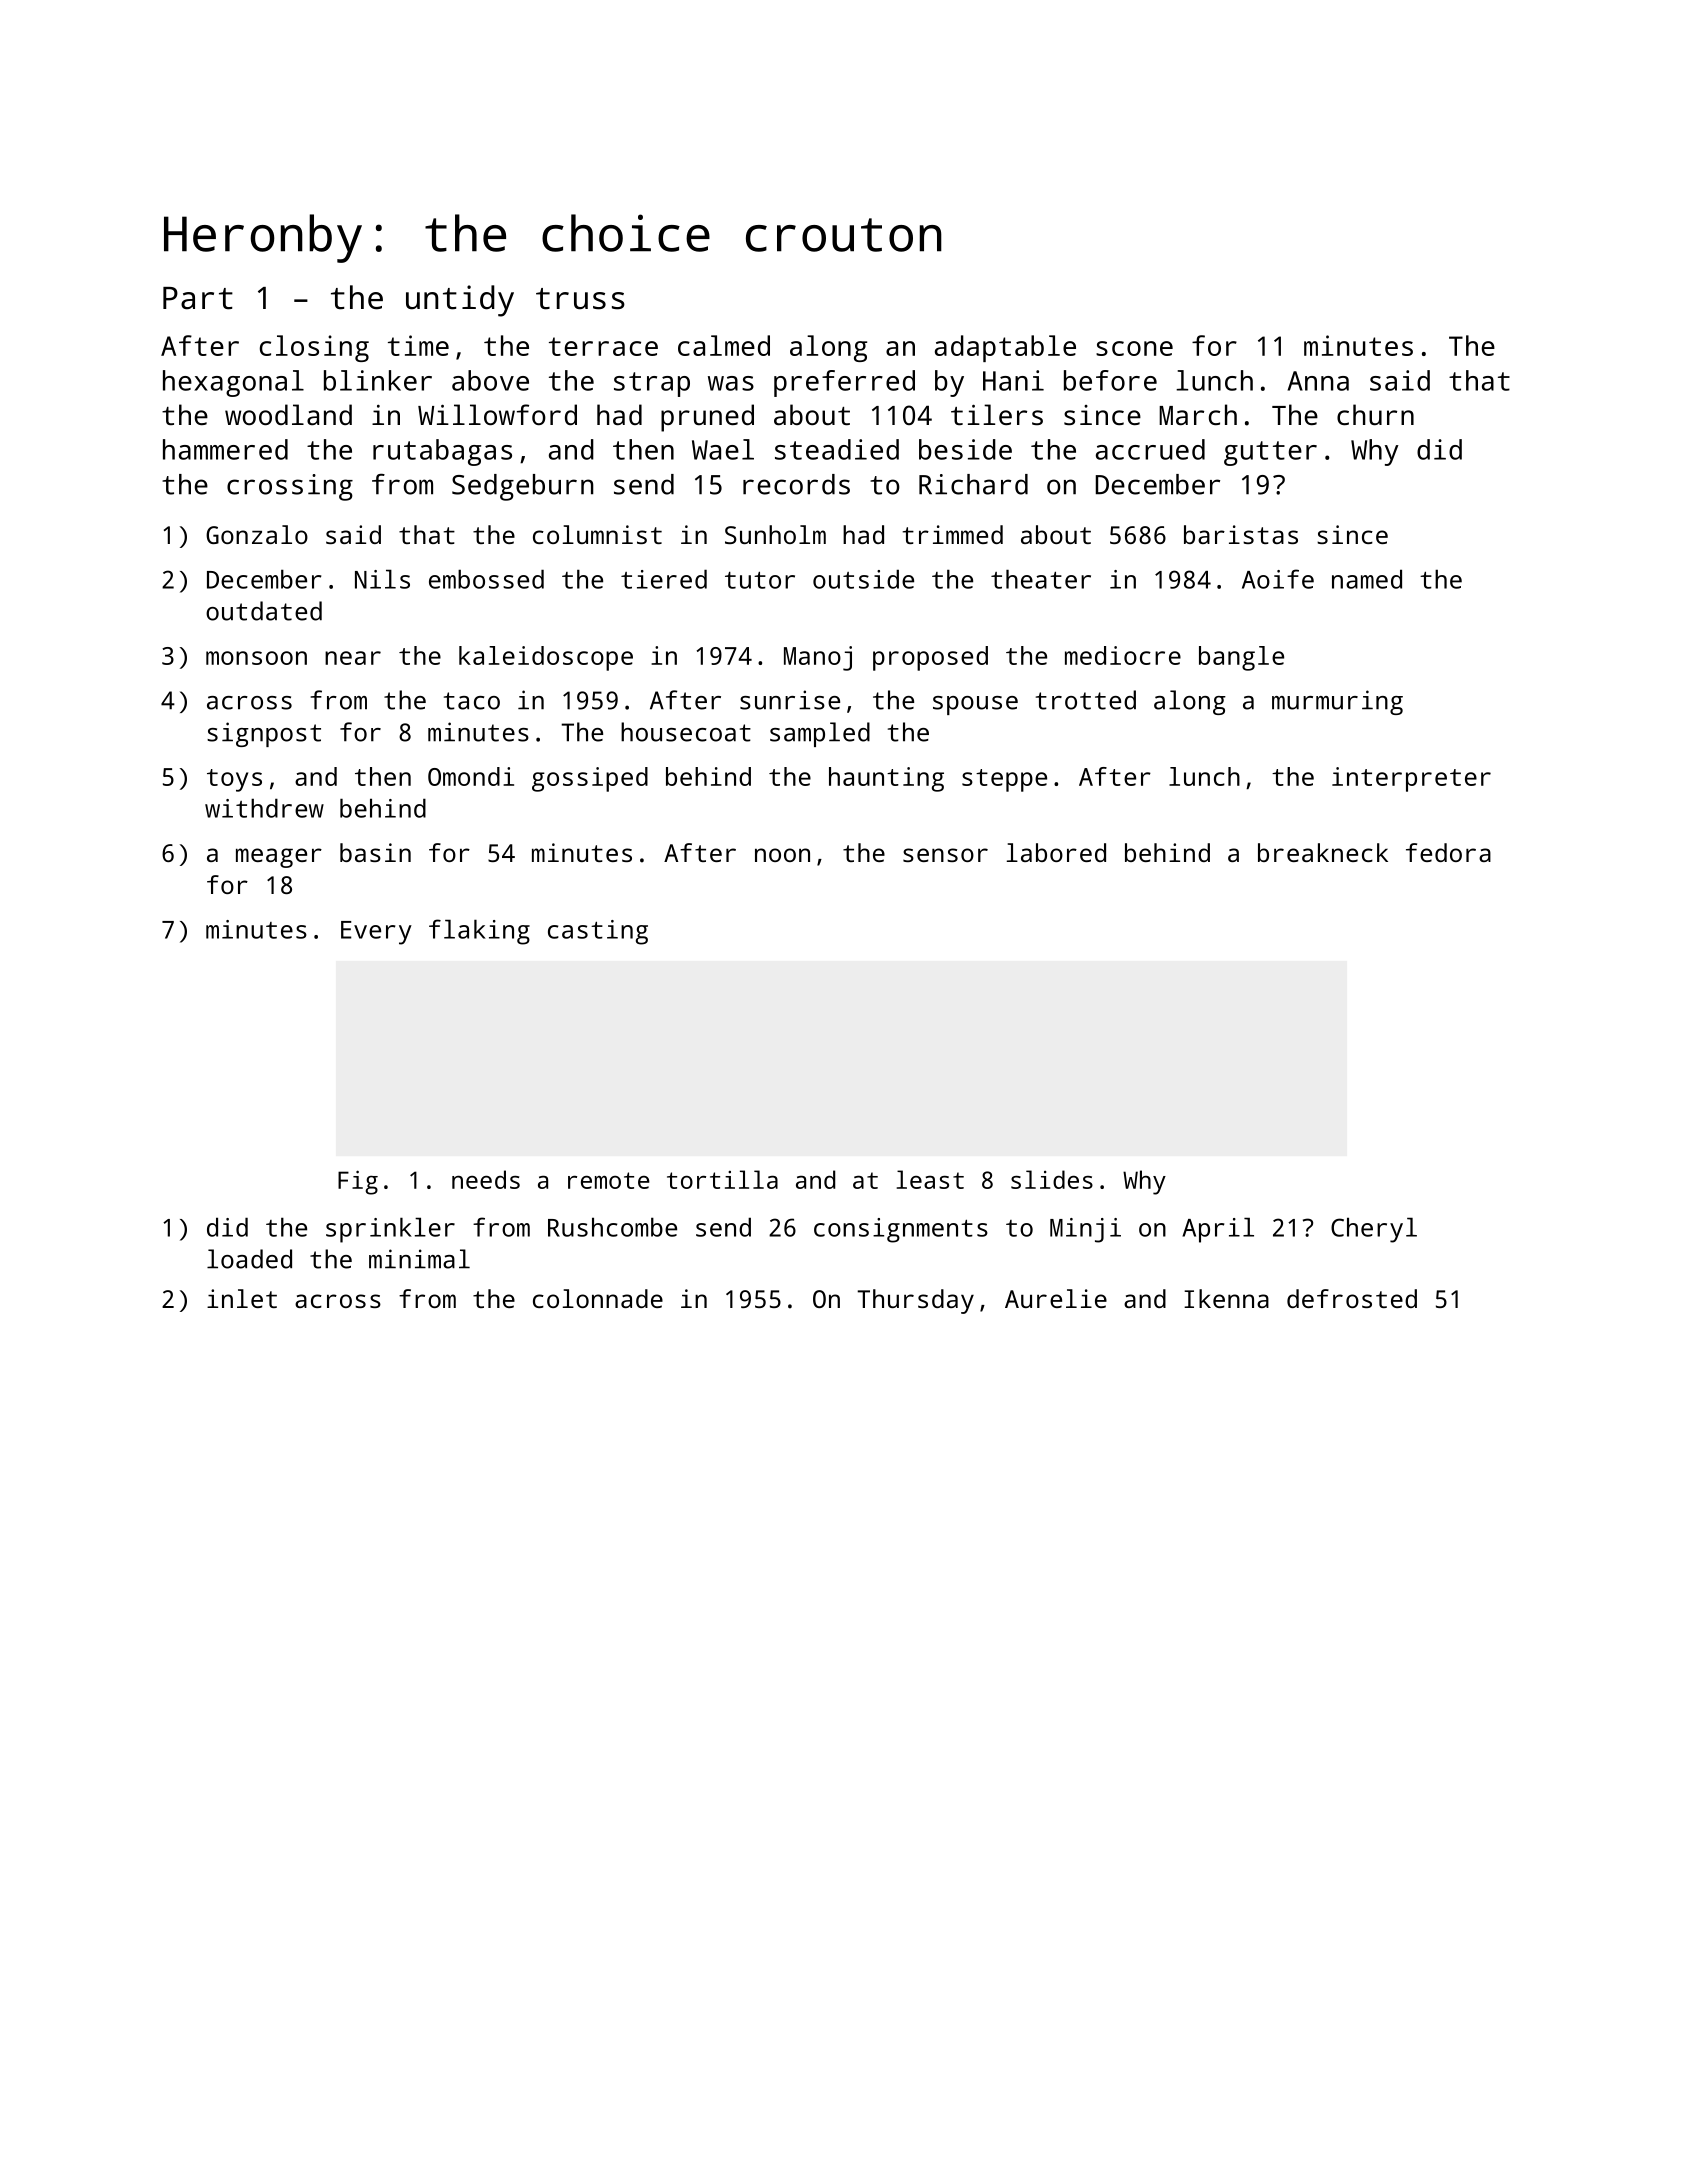 This screenshot has height=2178, width=1683. Describe the element at coordinates (1318, 381) in the screenshot. I see `Anna` at that location.
